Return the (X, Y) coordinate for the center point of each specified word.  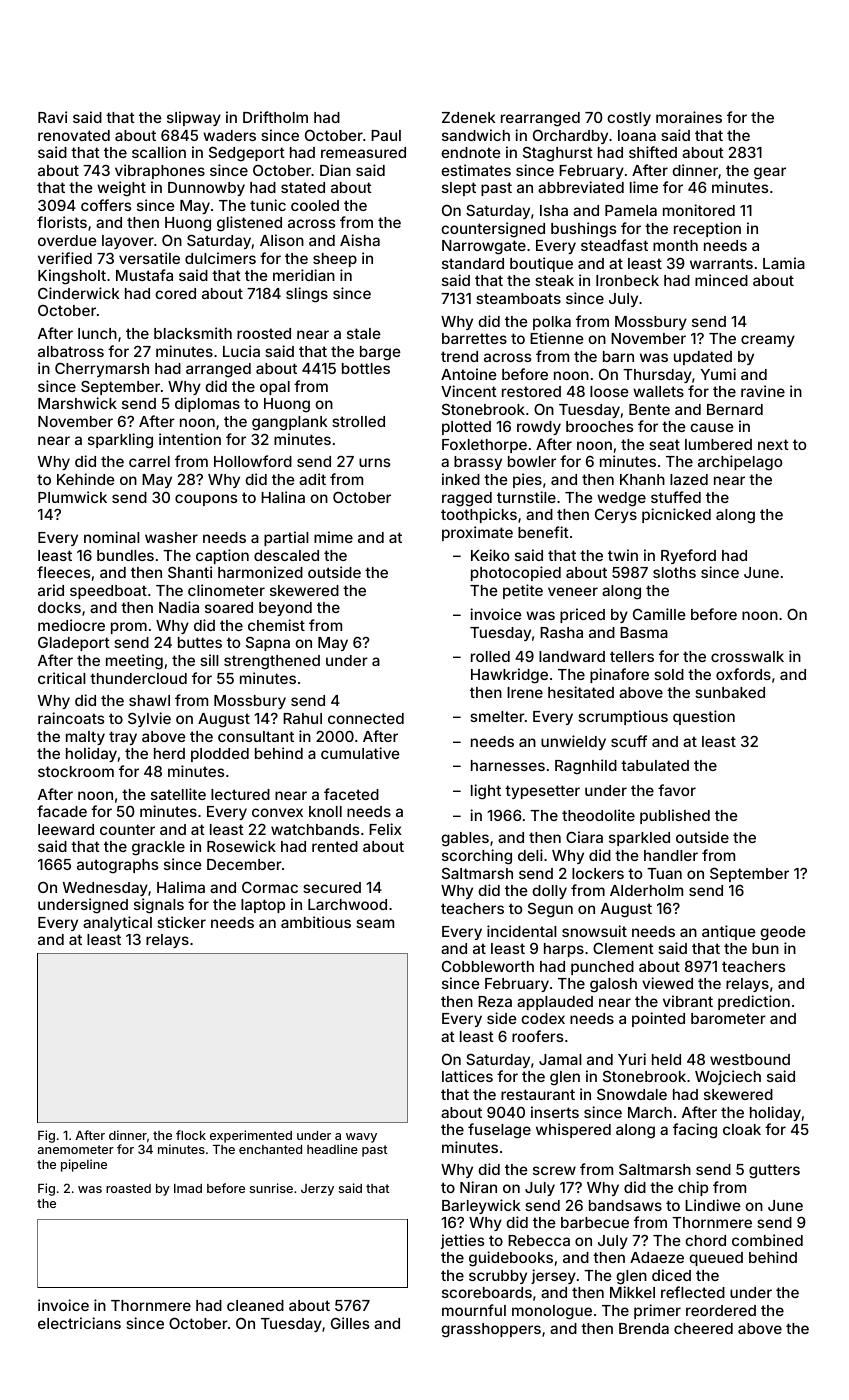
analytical (117, 923)
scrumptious (623, 717)
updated (703, 358)
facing (695, 1131)
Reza (495, 1001)
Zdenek (469, 117)
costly (629, 119)
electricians (79, 1323)
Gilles (350, 1323)
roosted (264, 333)
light (486, 792)
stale (364, 333)
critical (62, 678)
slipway (194, 118)
